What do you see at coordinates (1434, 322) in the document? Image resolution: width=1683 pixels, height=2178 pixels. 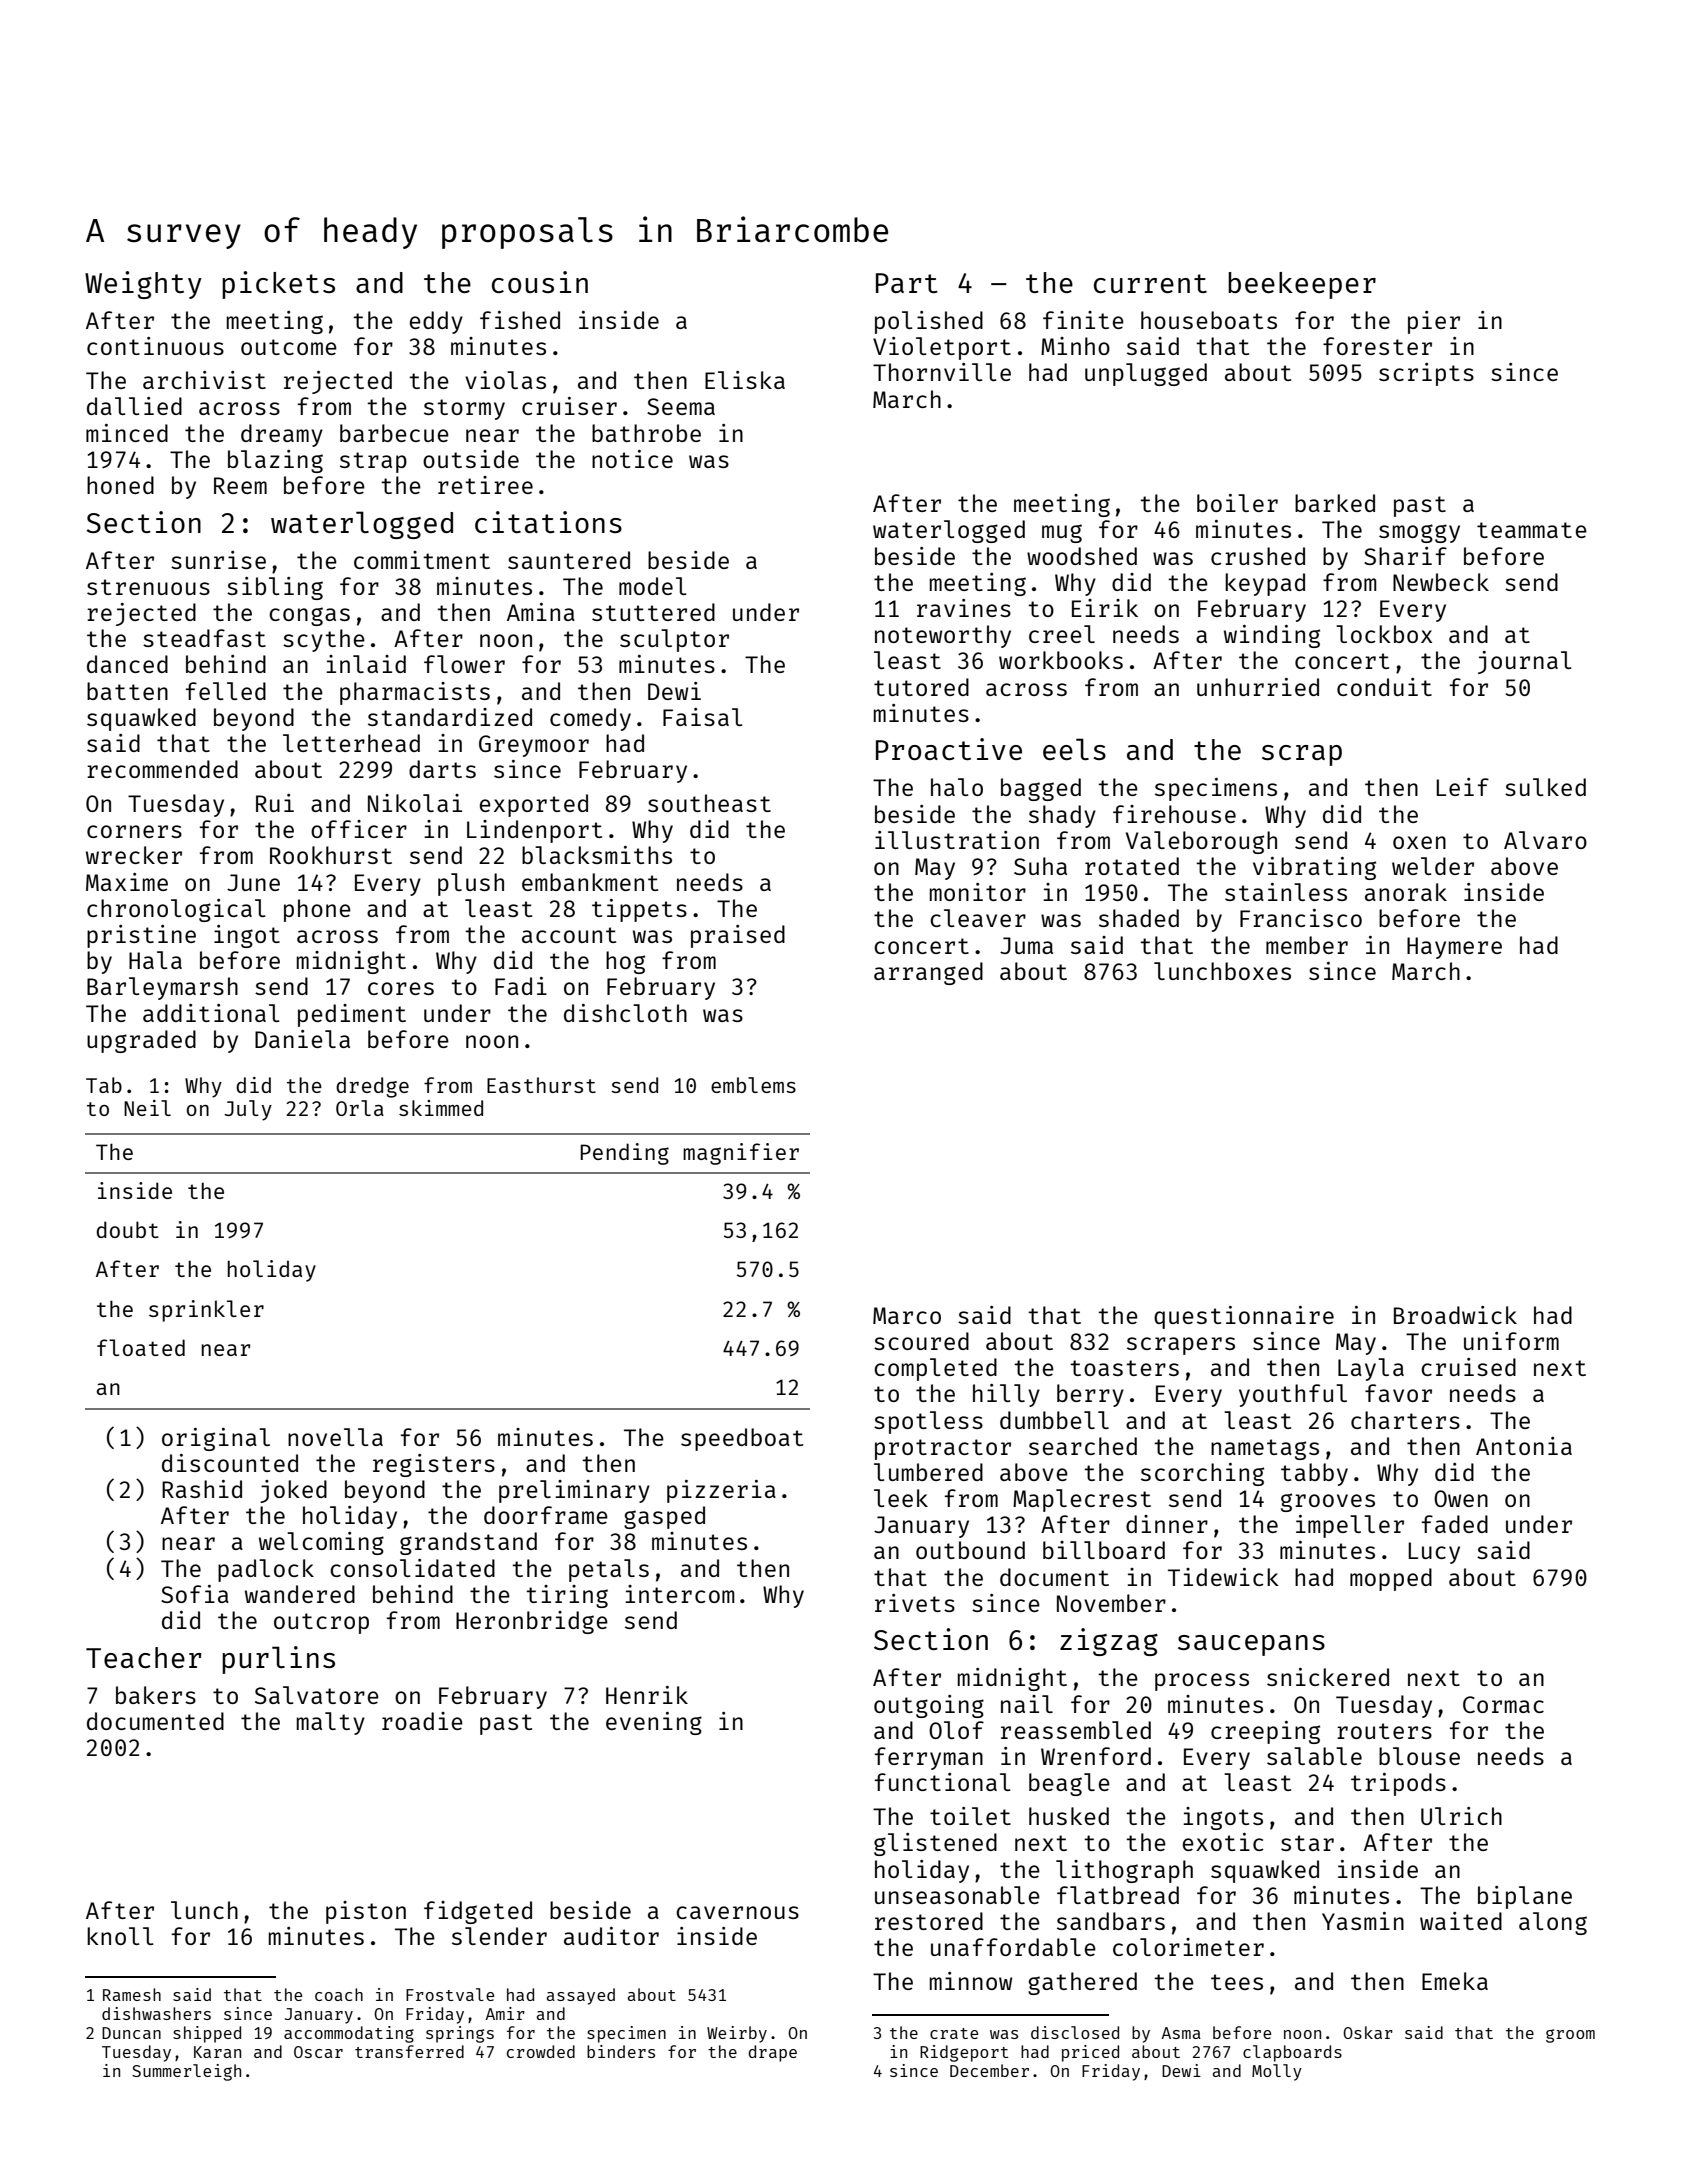 I see `pier` at bounding box center [1434, 322].
